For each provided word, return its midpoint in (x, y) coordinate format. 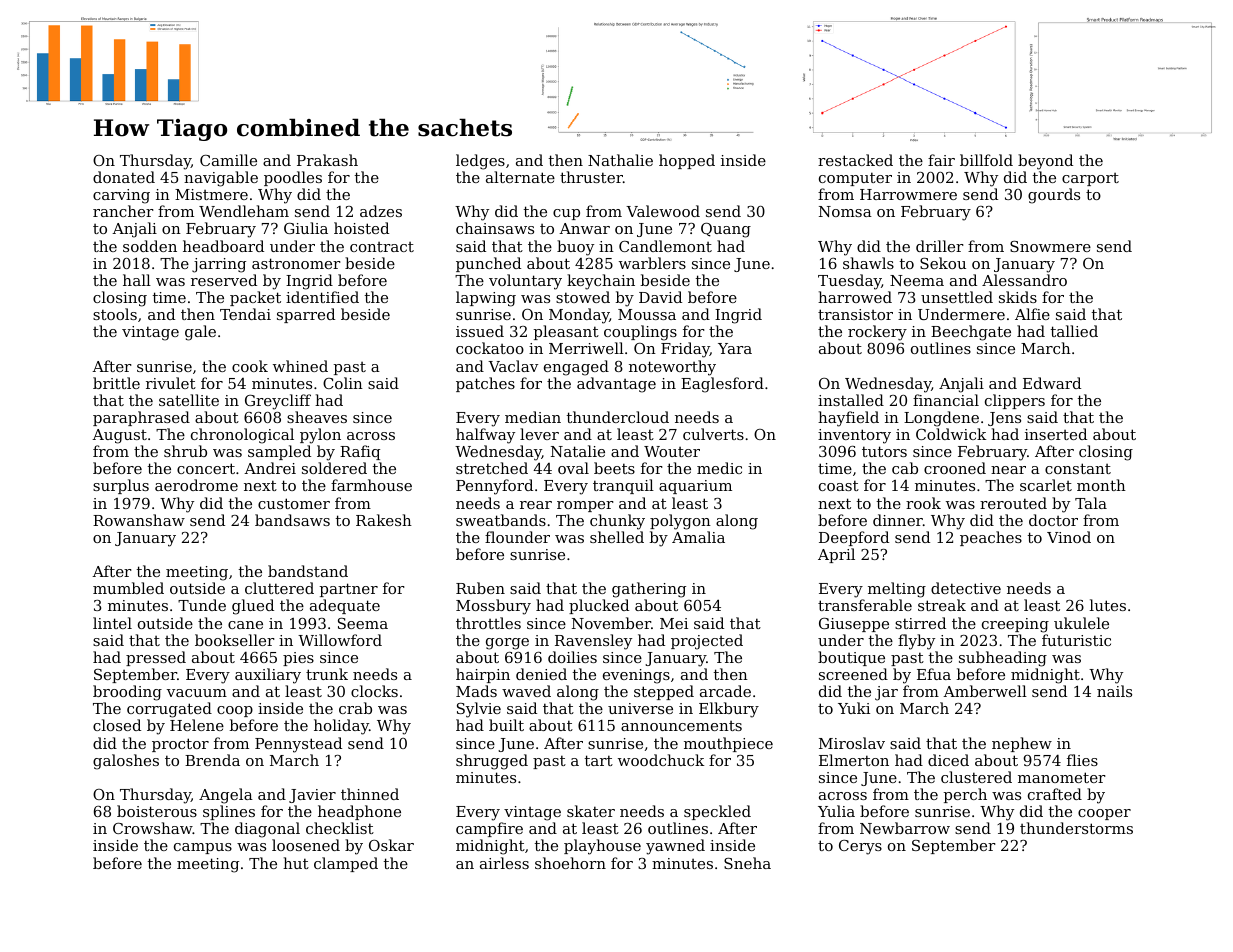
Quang (726, 230)
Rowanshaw (139, 520)
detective (966, 588)
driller (940, 246)
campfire (489, 829)
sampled (279, 452)
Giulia (306, 228)
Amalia (698, 537)
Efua (934, 674)
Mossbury (493, 607)
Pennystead (298, 745)
